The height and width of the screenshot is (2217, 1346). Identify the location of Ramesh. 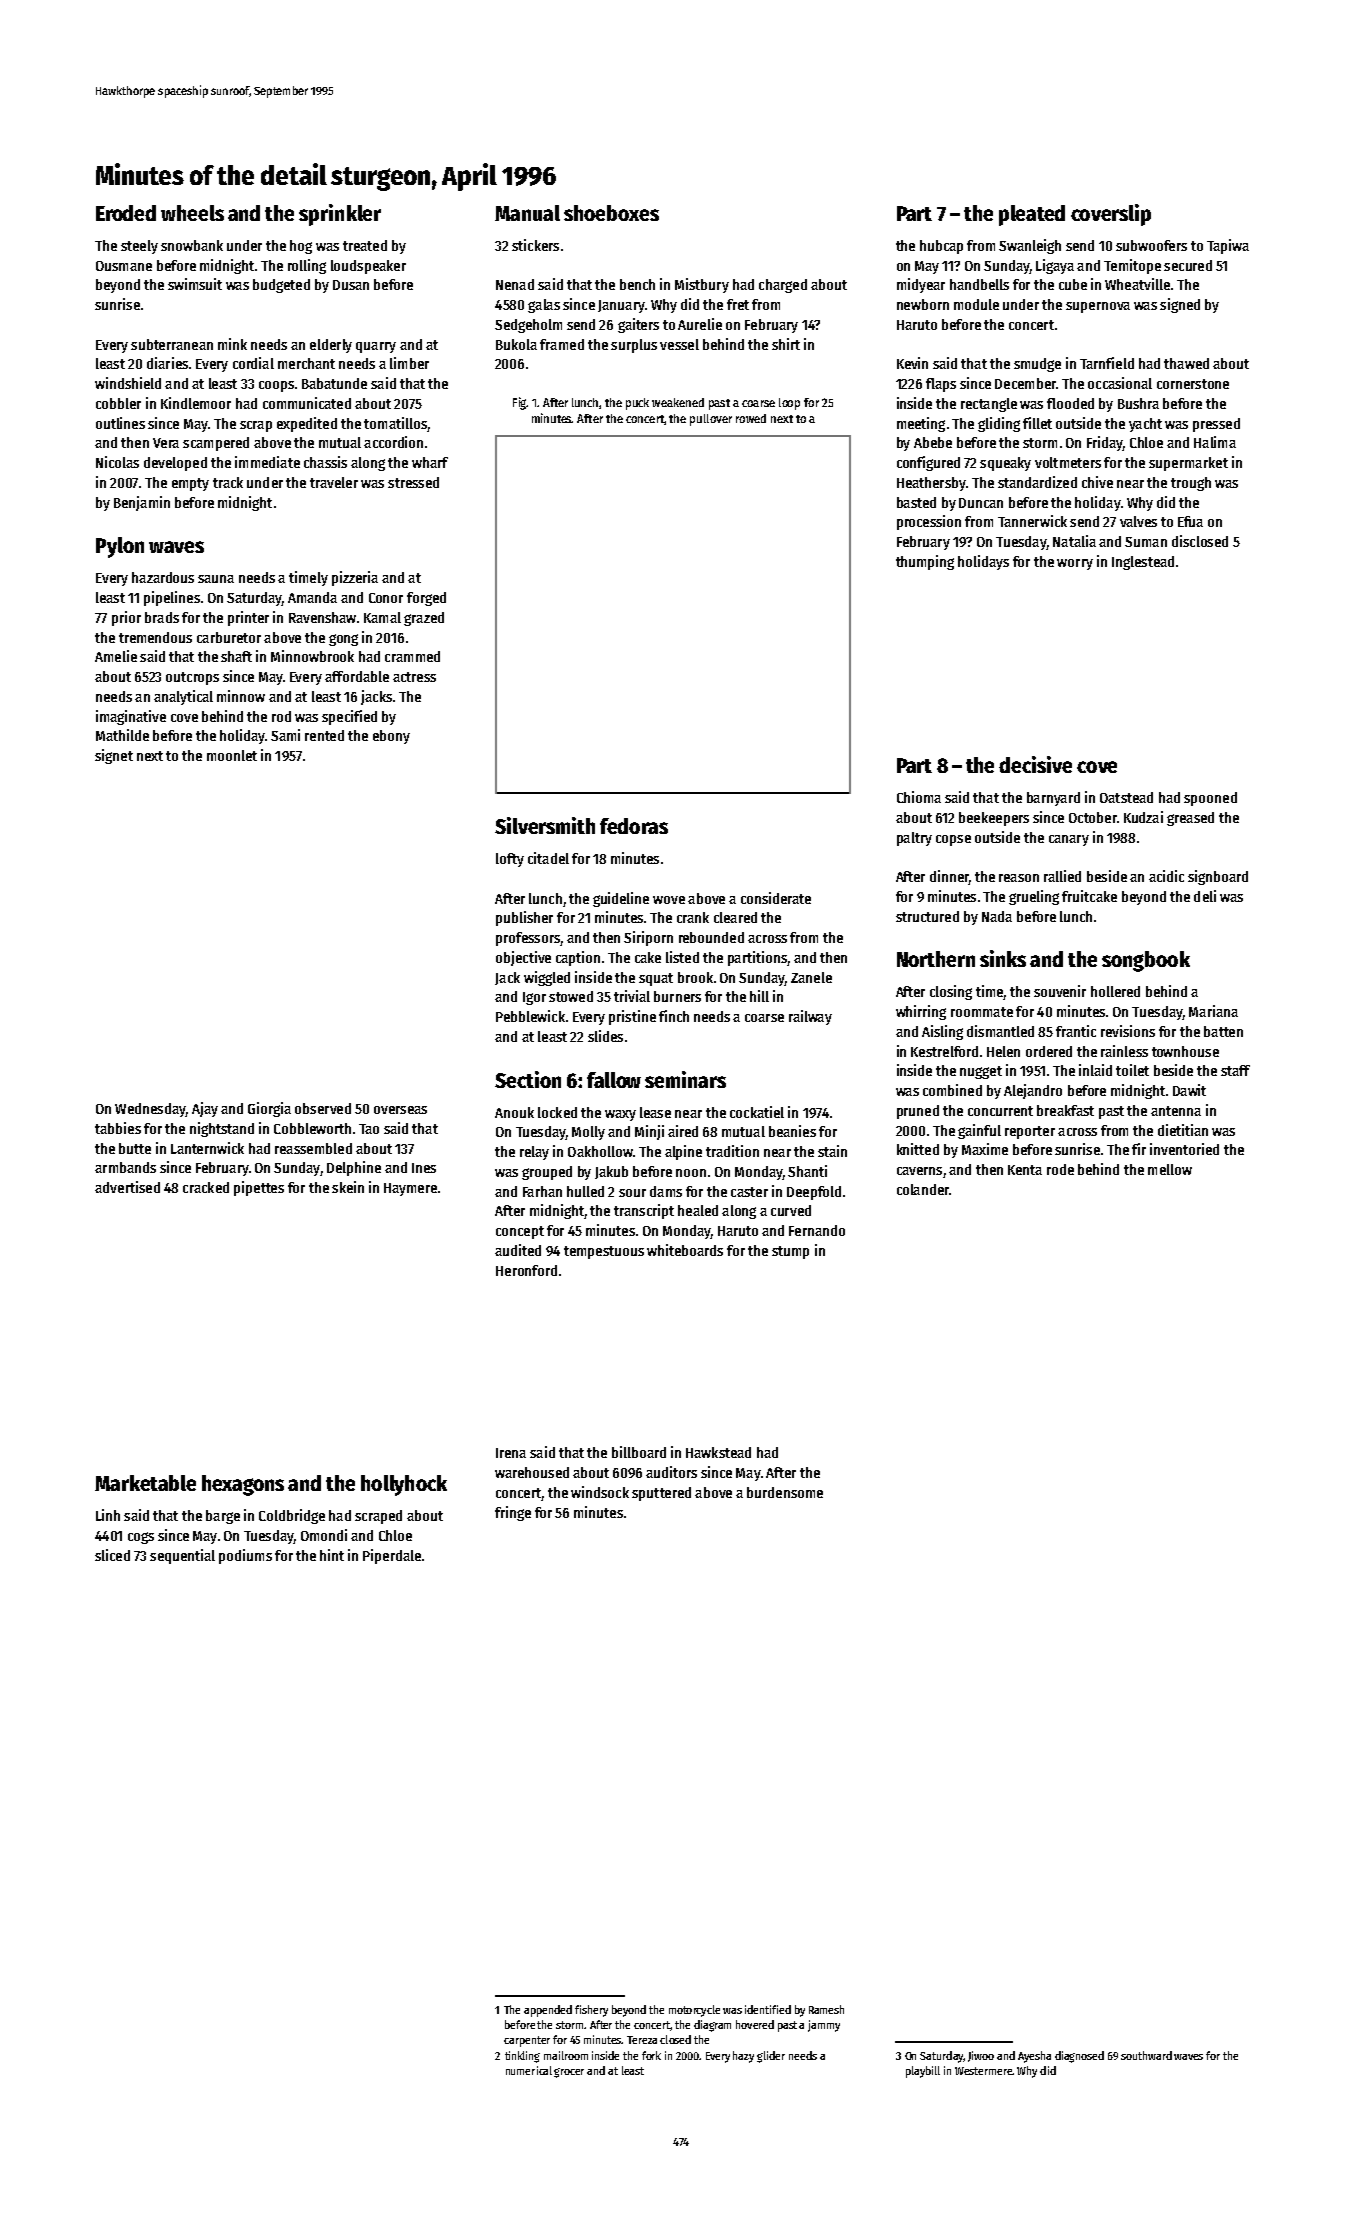
(826, 2009).
